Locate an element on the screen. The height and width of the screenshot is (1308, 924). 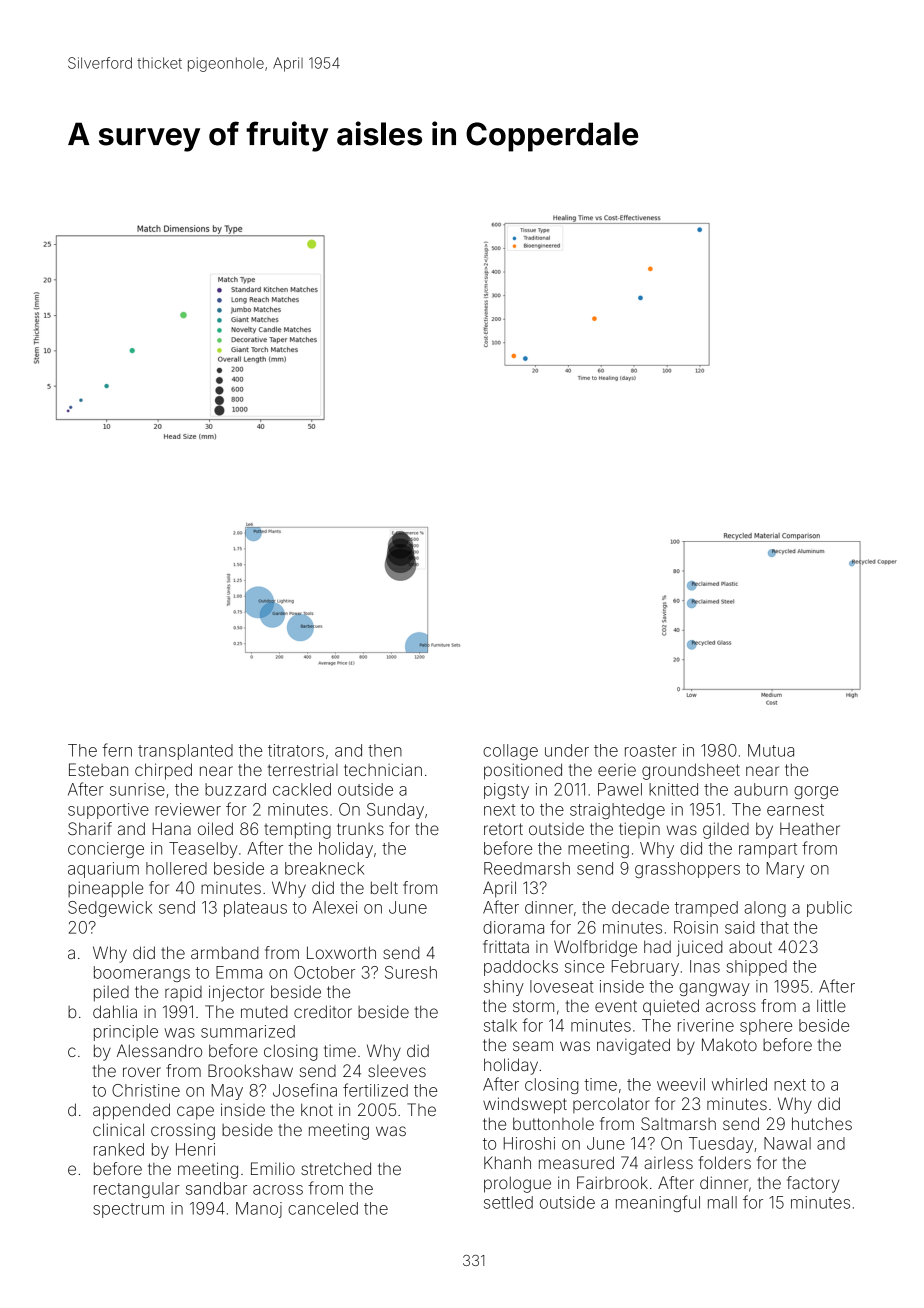
weevil is located at coordinates (681, 1084).
